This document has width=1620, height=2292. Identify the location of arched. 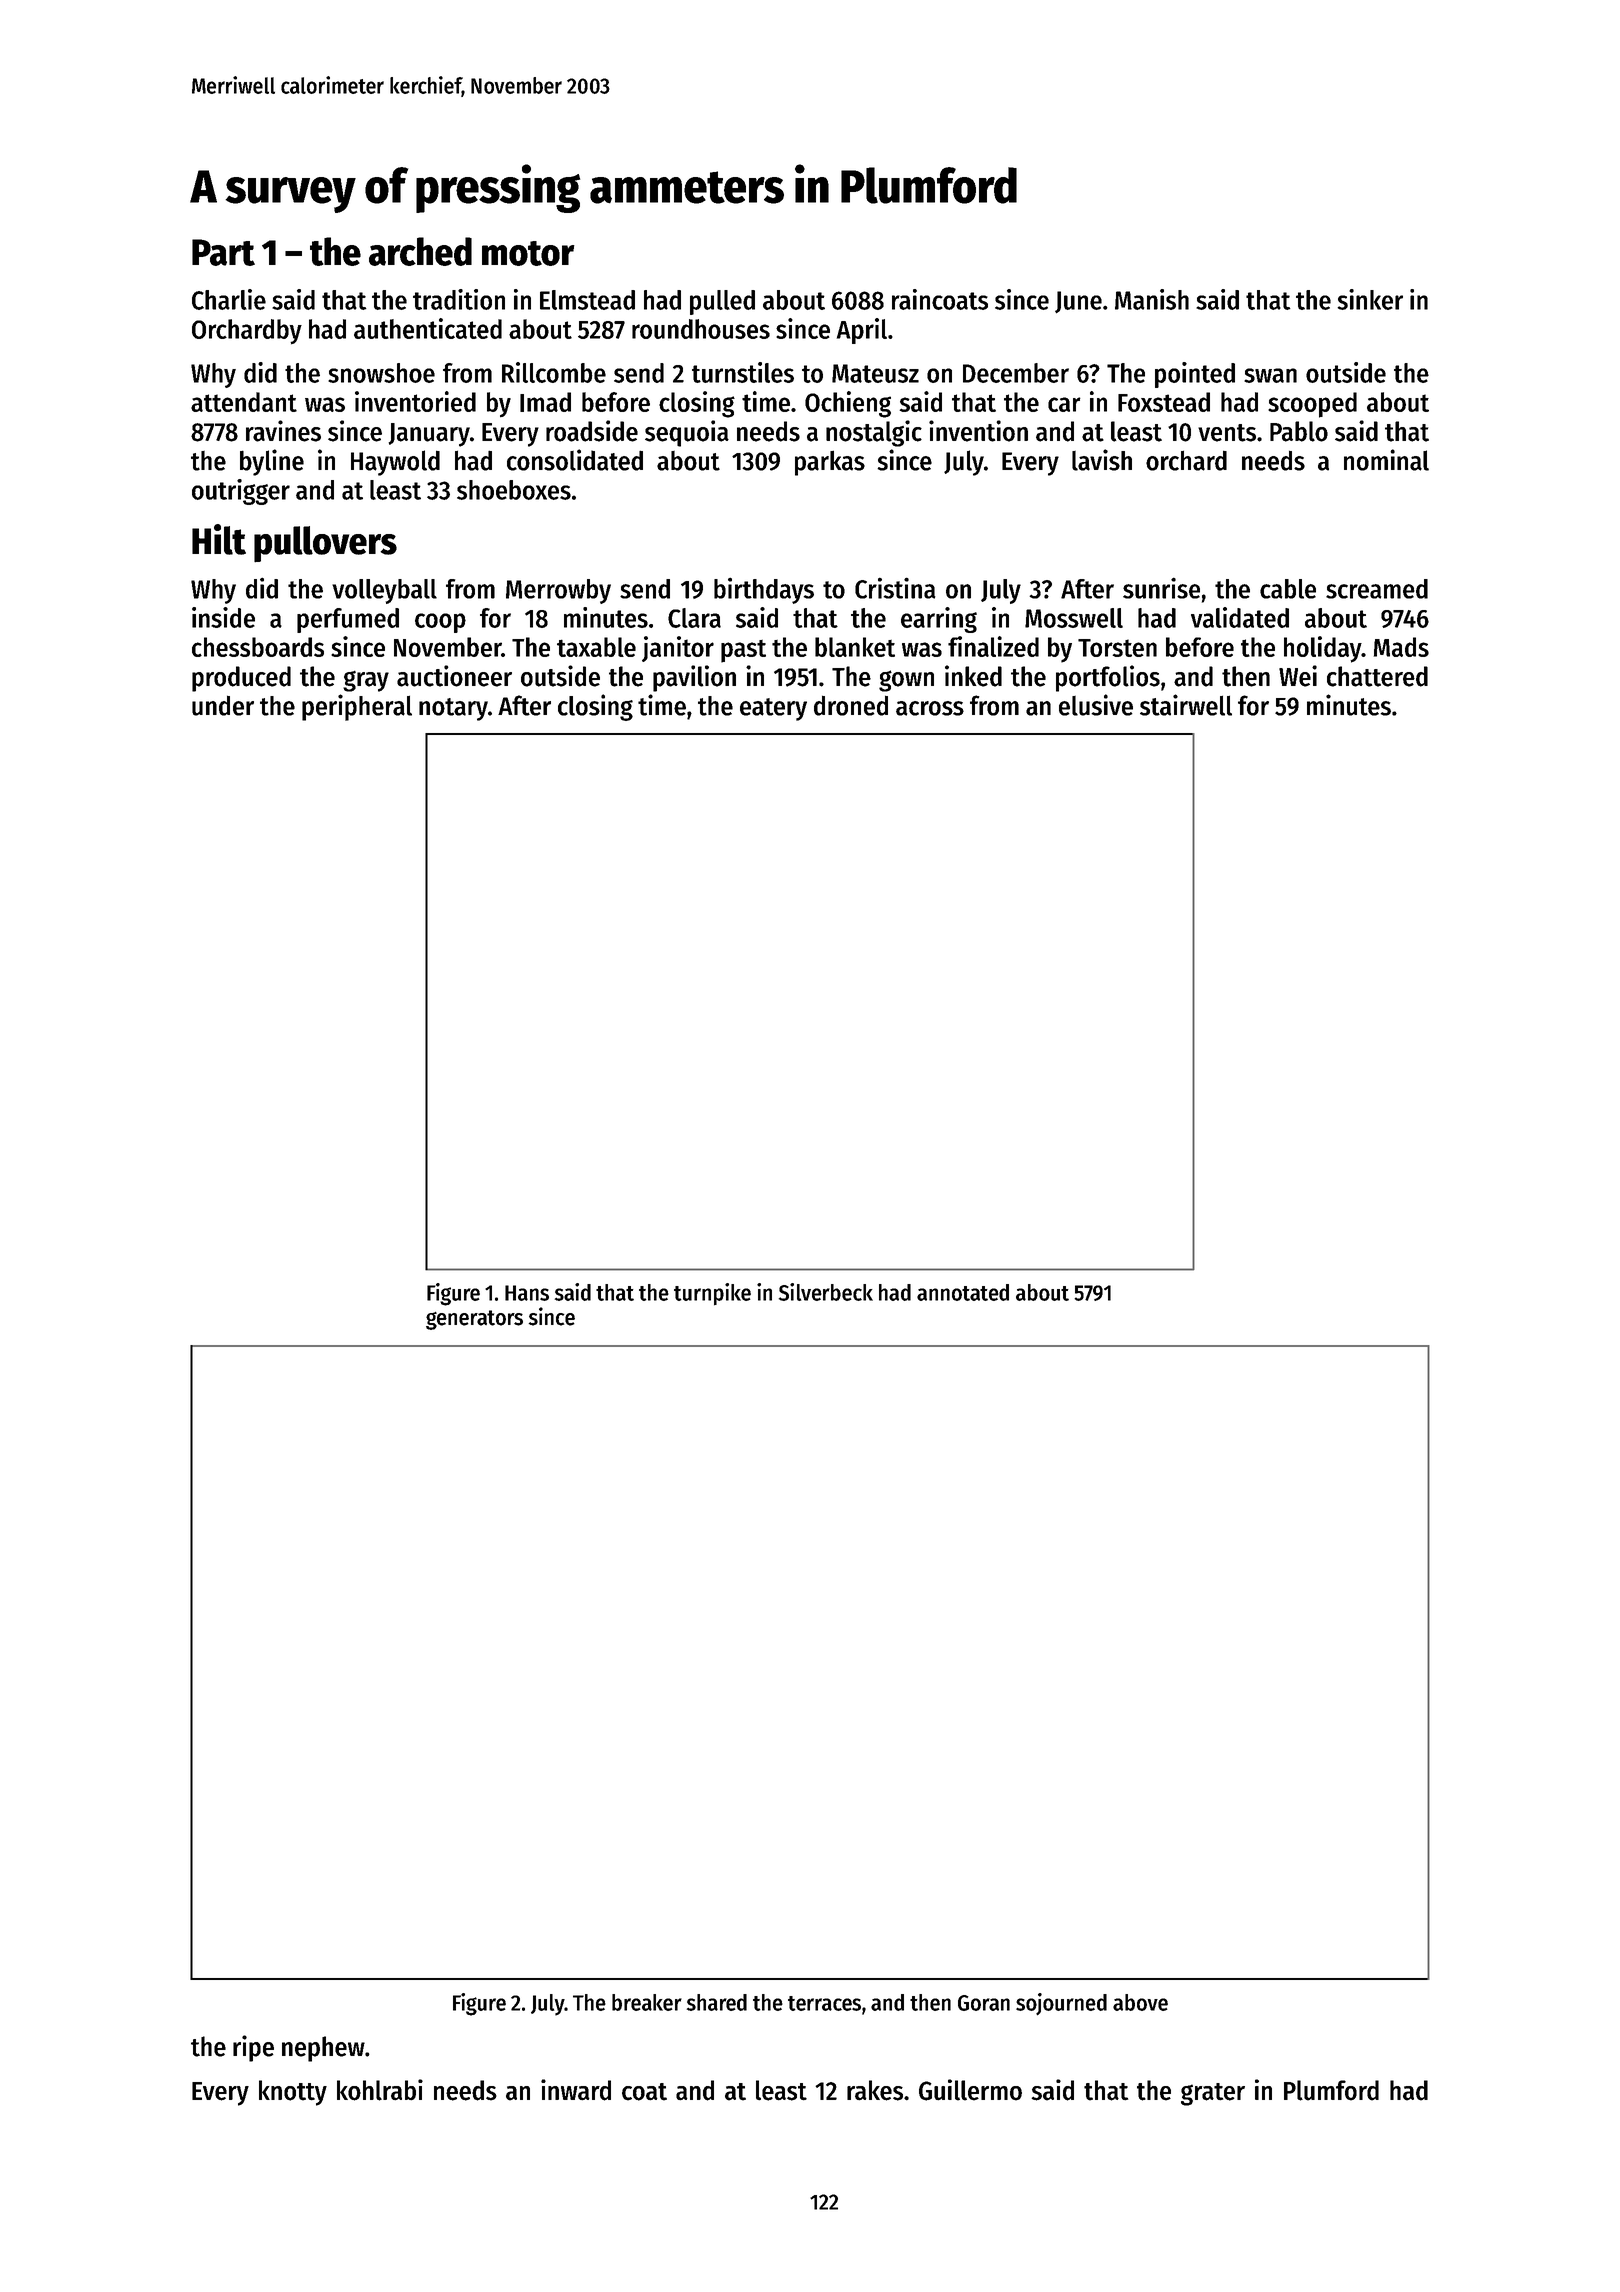
(420, 251).
